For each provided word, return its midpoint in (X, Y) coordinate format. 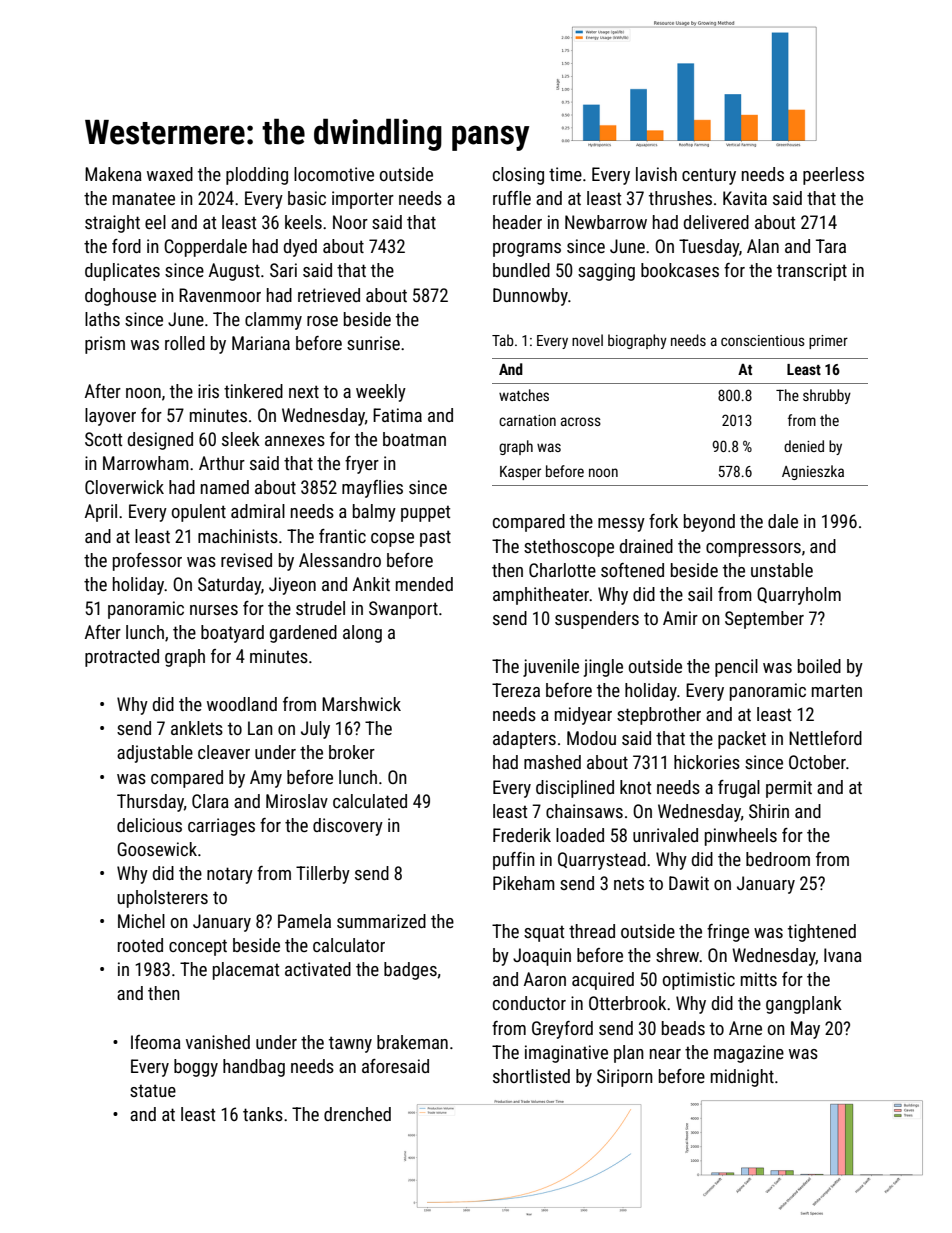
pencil (736, 668)
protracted (122, 658)
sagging (606, 272)
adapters (524, 740)
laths (102, 319)
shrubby (827, 396)
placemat (246, 971)
